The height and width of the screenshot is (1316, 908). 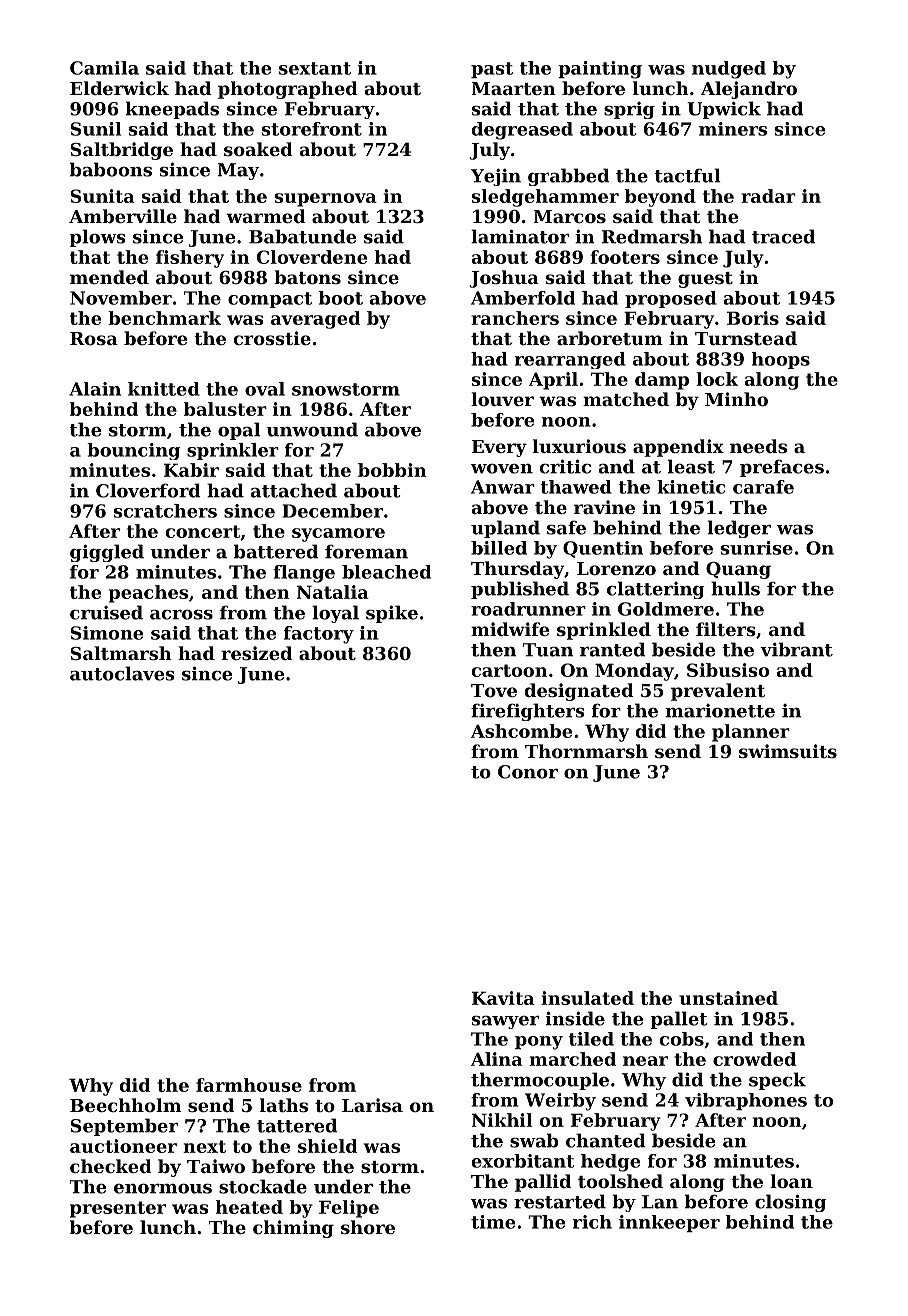 I want to click on degreased, so click(x=522, y=131).
